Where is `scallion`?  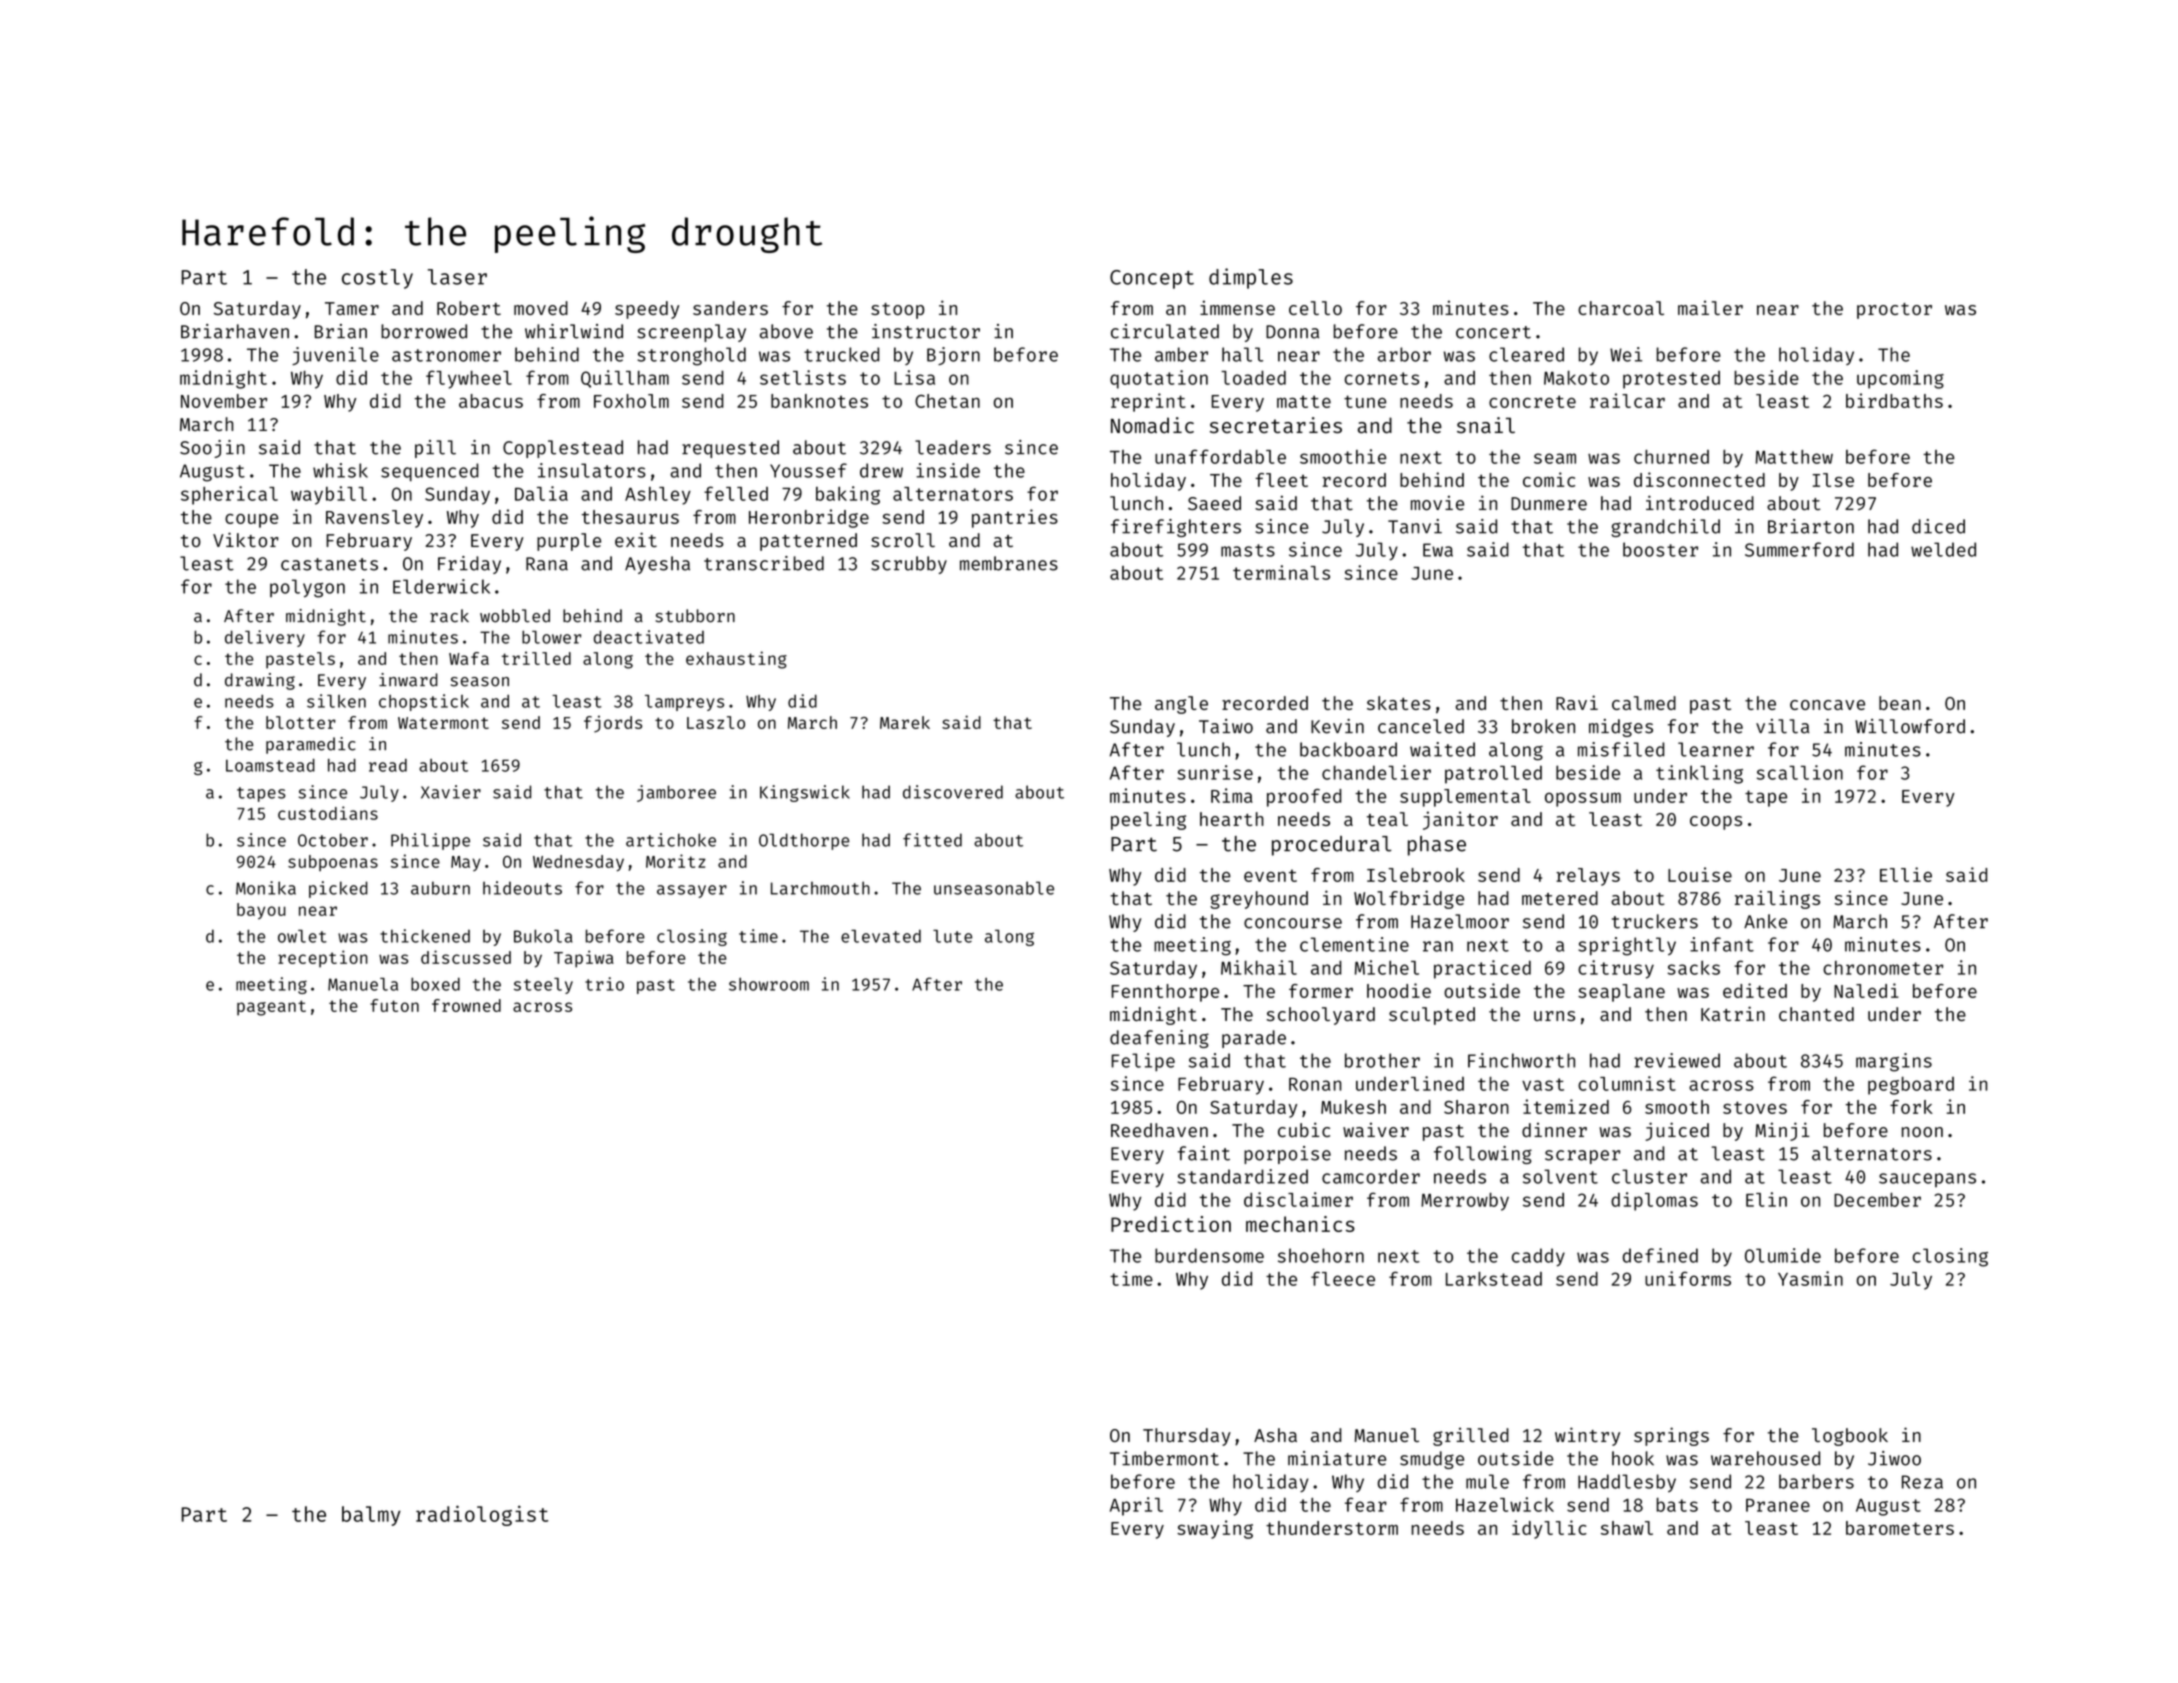 scallion is located at coordinates (1800, 772).
